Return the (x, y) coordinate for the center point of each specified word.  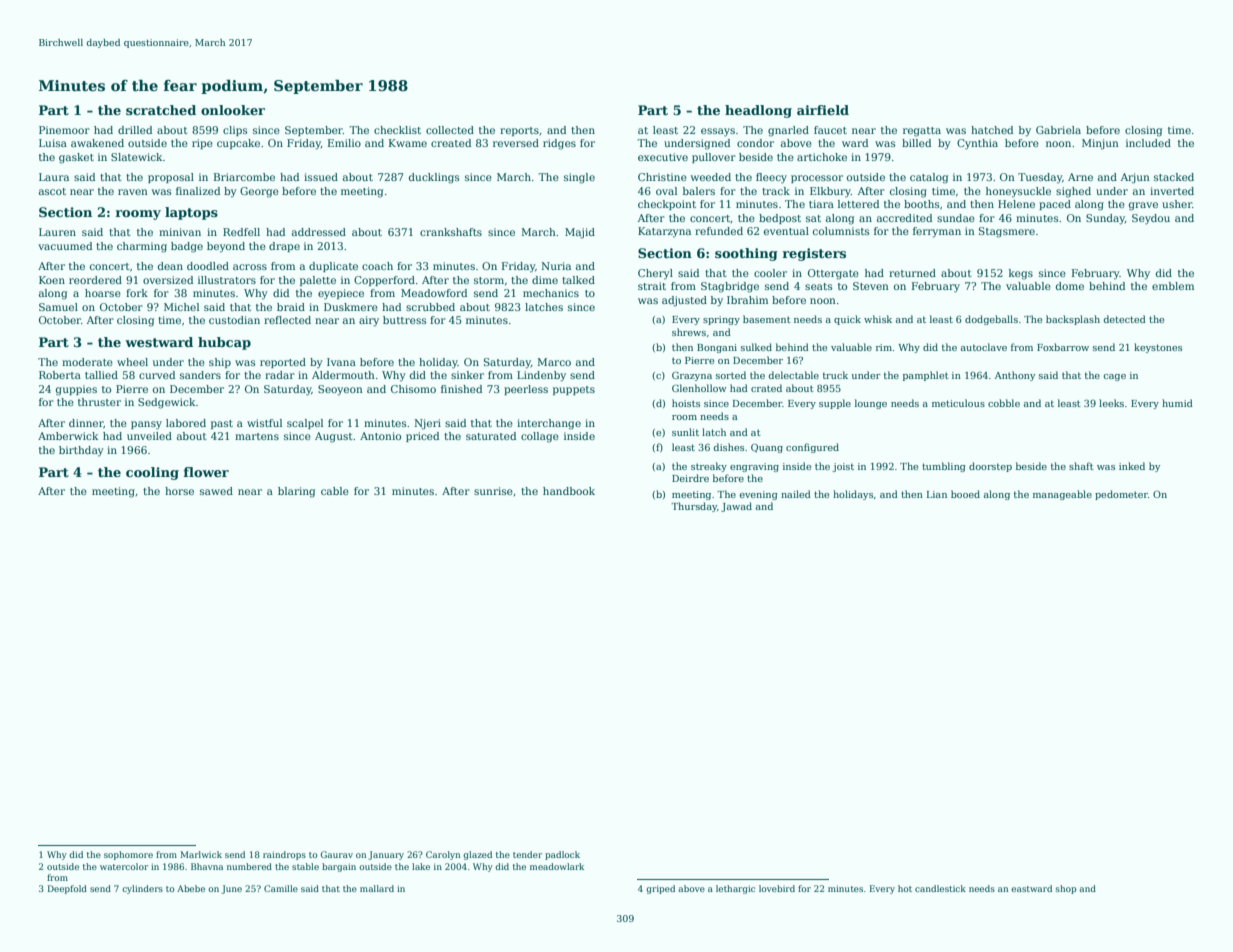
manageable (1062, 495)
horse (179, 491)
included (1148, 143)
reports (519, 131)
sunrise (493, 491)
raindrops (284, 855)
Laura (54, 177)
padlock (562, 855)
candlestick (940, 888)
